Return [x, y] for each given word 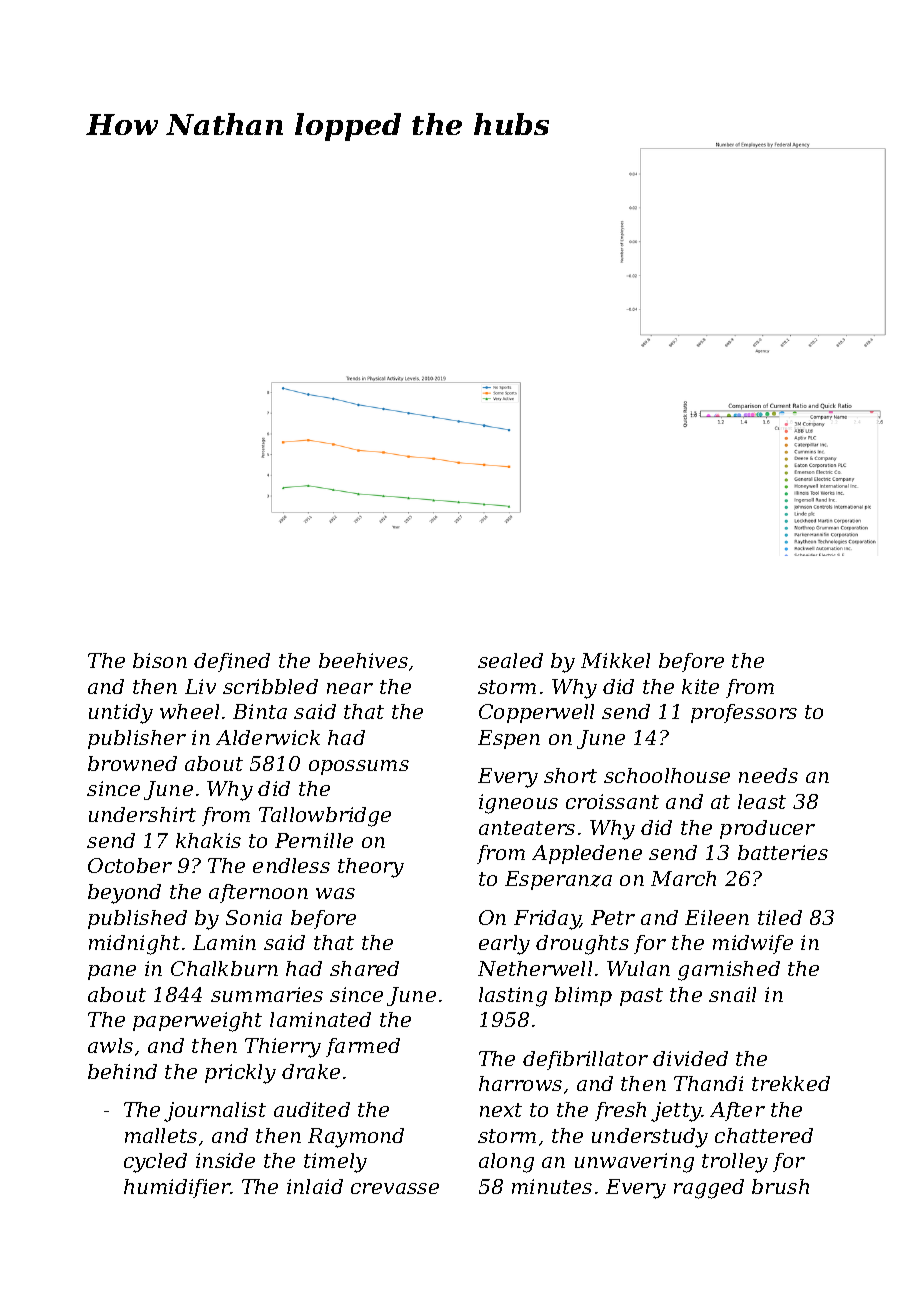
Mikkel [615, 660]
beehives [363, 660]
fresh [620, 1111]
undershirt [142, 814]
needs [768, 775]
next [501, 1110]
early [504, 945]
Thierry [283, 1048]
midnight [134, 945]
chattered [764, 1135]
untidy [121, 714]
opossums [359, 767]
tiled [780, 917]
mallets [161, 1135]
